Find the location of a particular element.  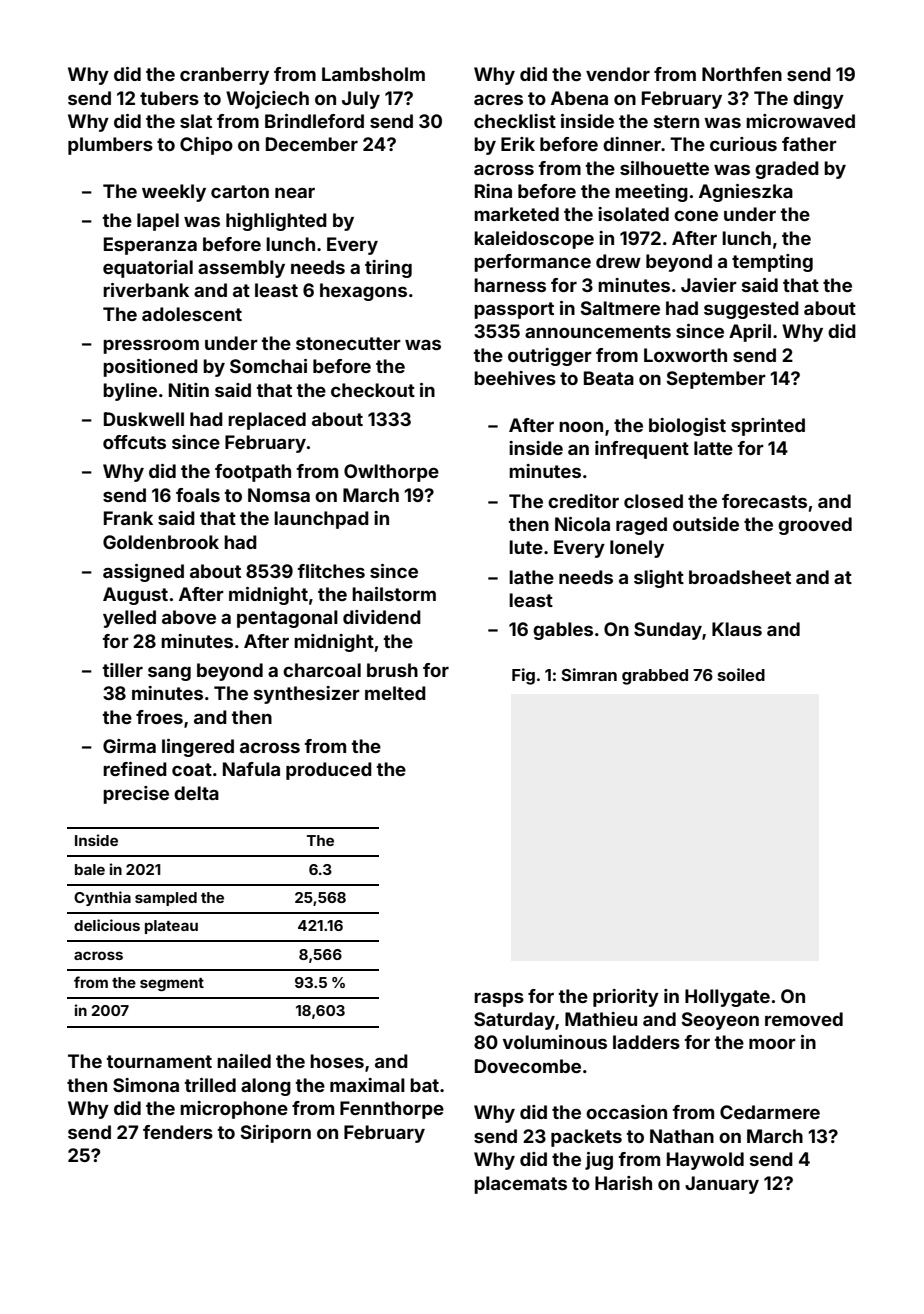

delta is located at coordinates (196, 793).
